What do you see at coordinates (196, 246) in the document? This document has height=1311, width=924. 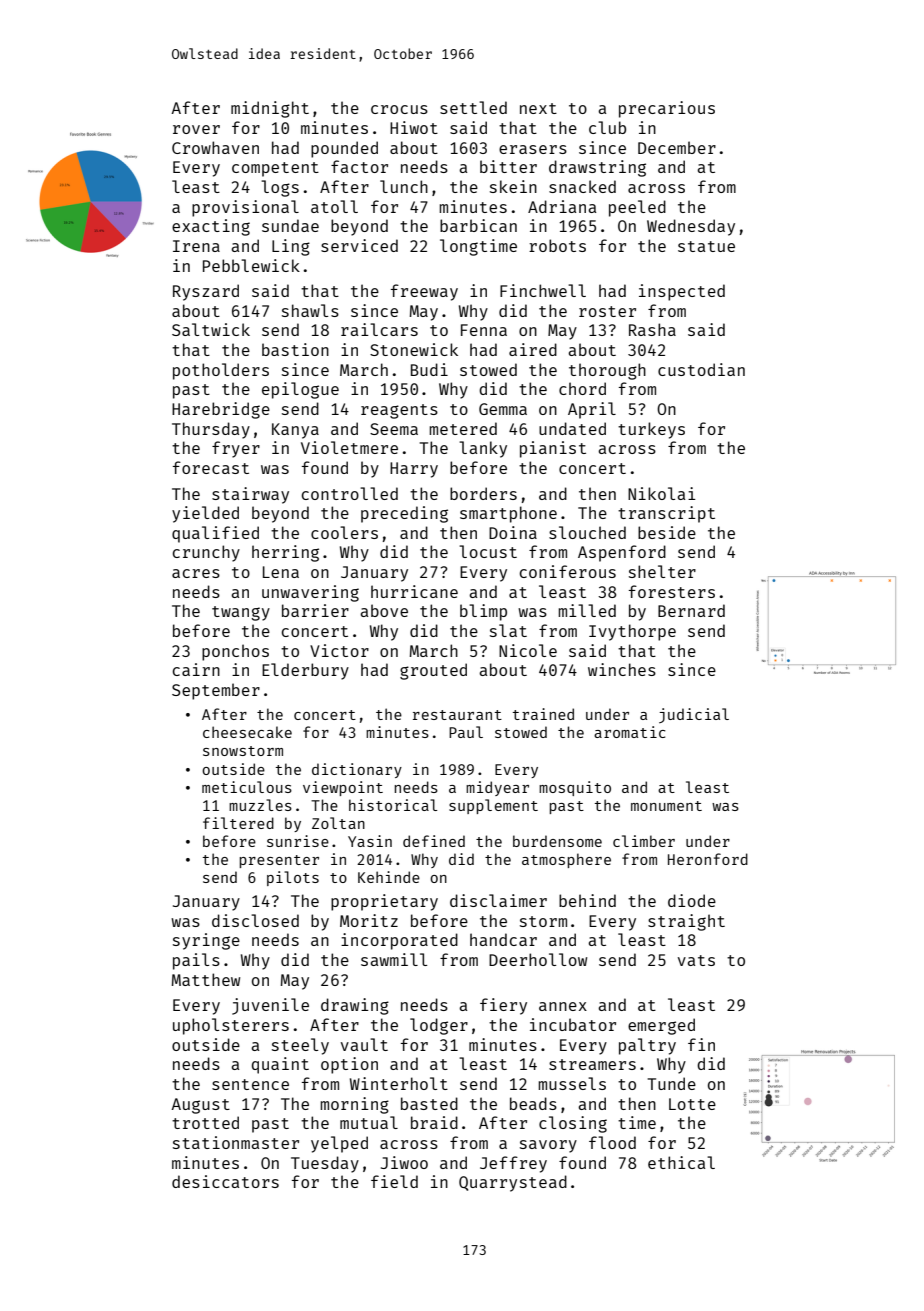 I see `Irena` at bounding box center [196, 246].
